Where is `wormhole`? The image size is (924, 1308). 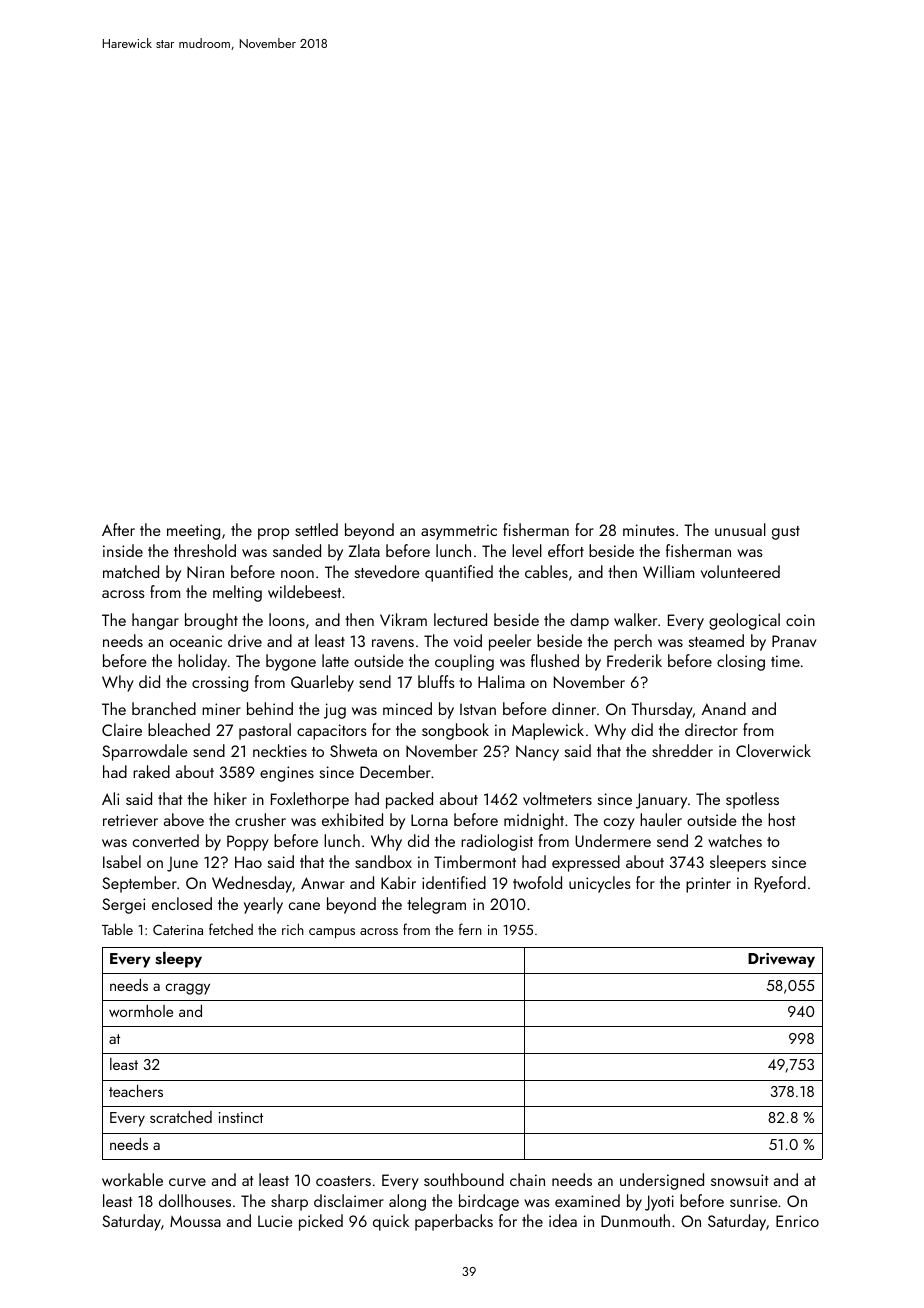 wormhole is located at coordinates (141, 1011).
